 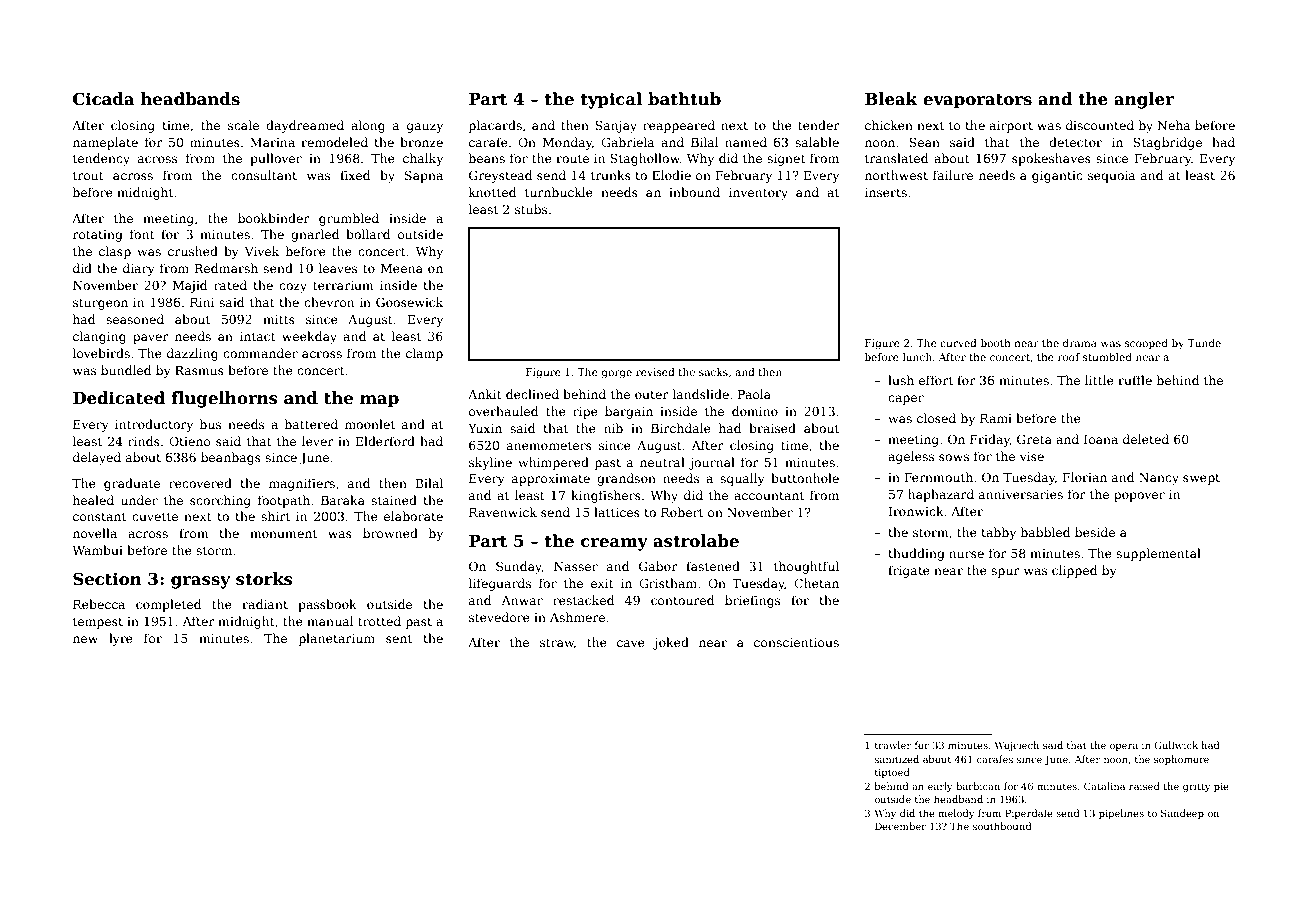 I want to click on angler, so click(x=1144, y=100).
